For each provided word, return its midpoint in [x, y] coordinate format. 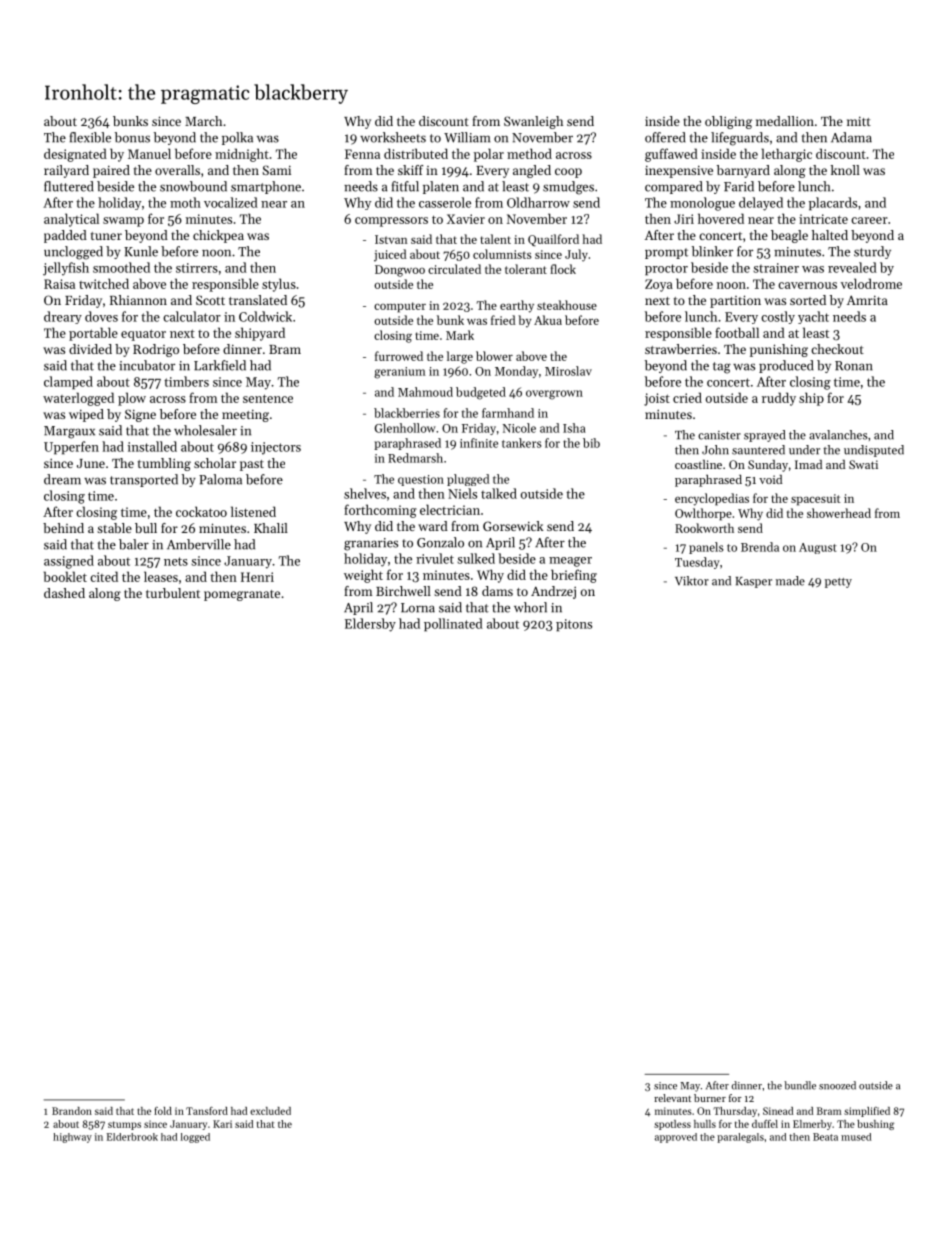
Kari [222, 1124]
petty [838, 583]
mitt [859, 121]
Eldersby [370, 625]
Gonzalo [440, 542]
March [203, 121]
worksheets [393, 137]
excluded [270, 1111]
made [790, 581]
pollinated [453, 625]
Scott [210, 300]
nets [176, 561]
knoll [845, 170]
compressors [391, 222]
